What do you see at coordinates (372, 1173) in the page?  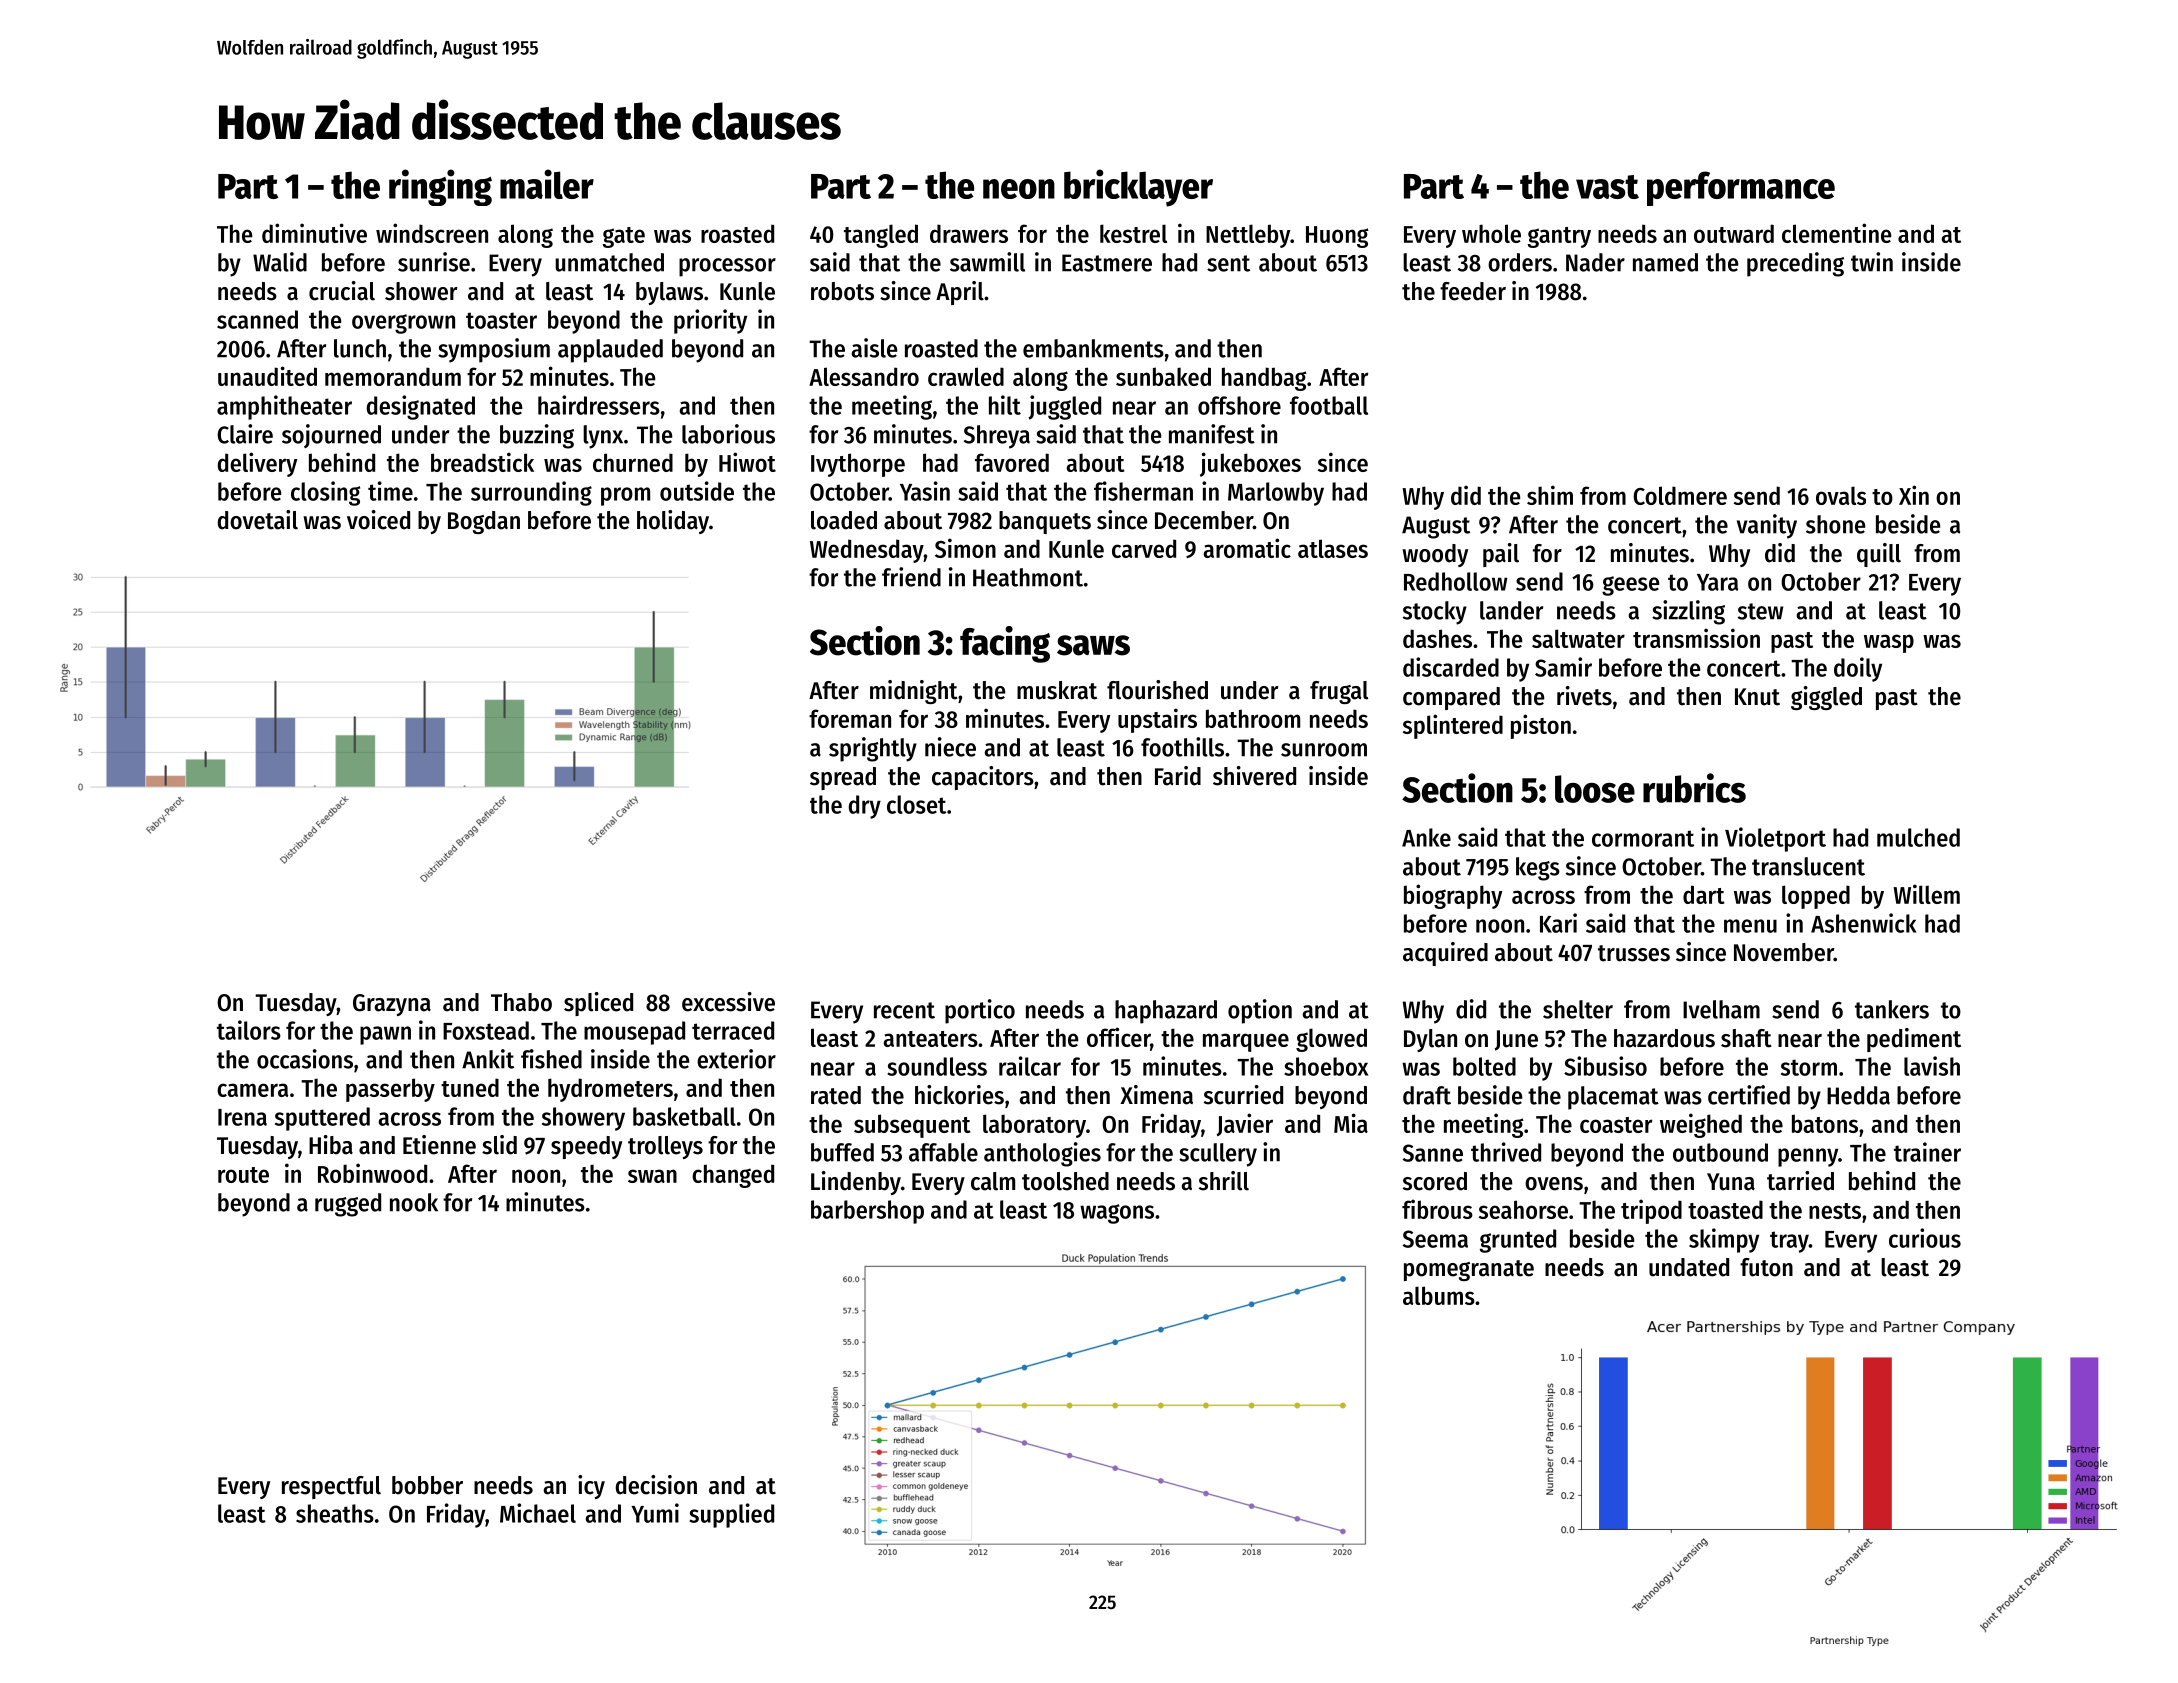 I see `Robinwood` at bounding box center [372, 1173].
